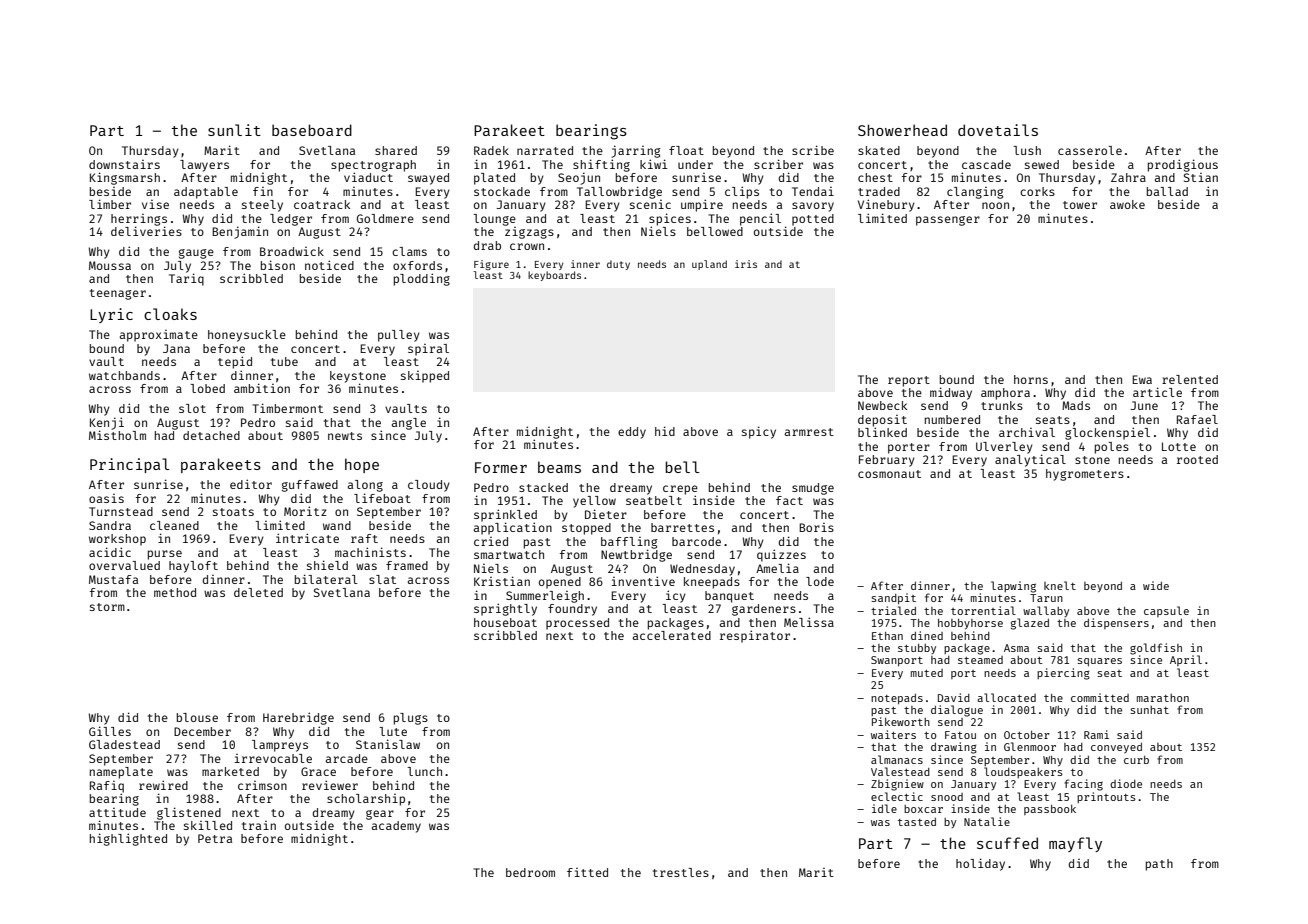 The image size is (1308, 924). What do you see at coordinates (202, 731) in the screenshot?
I see `December` at bounding box center [202, 731].
